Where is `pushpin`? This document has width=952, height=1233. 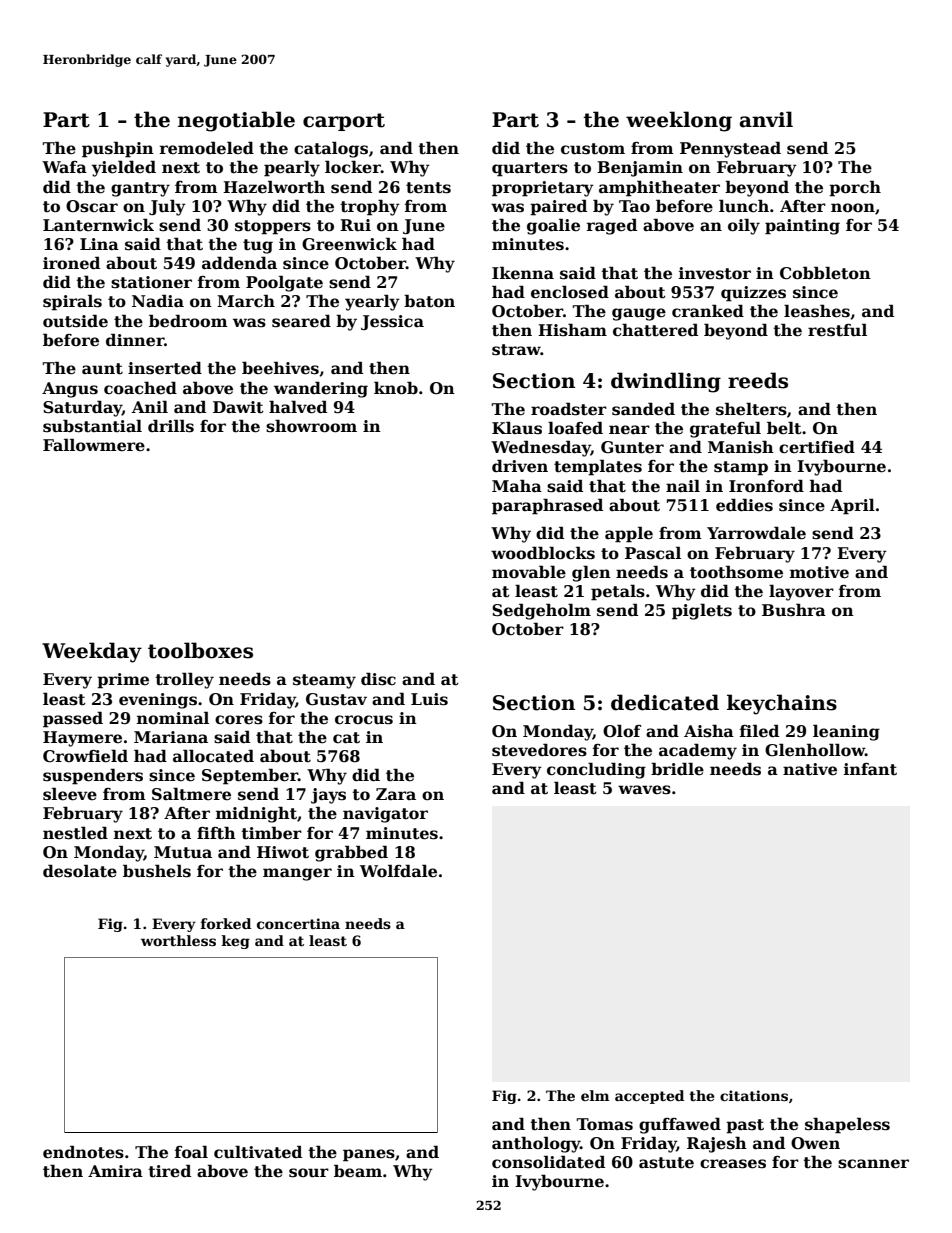
pushpin is located at coordinates (118, 149).
